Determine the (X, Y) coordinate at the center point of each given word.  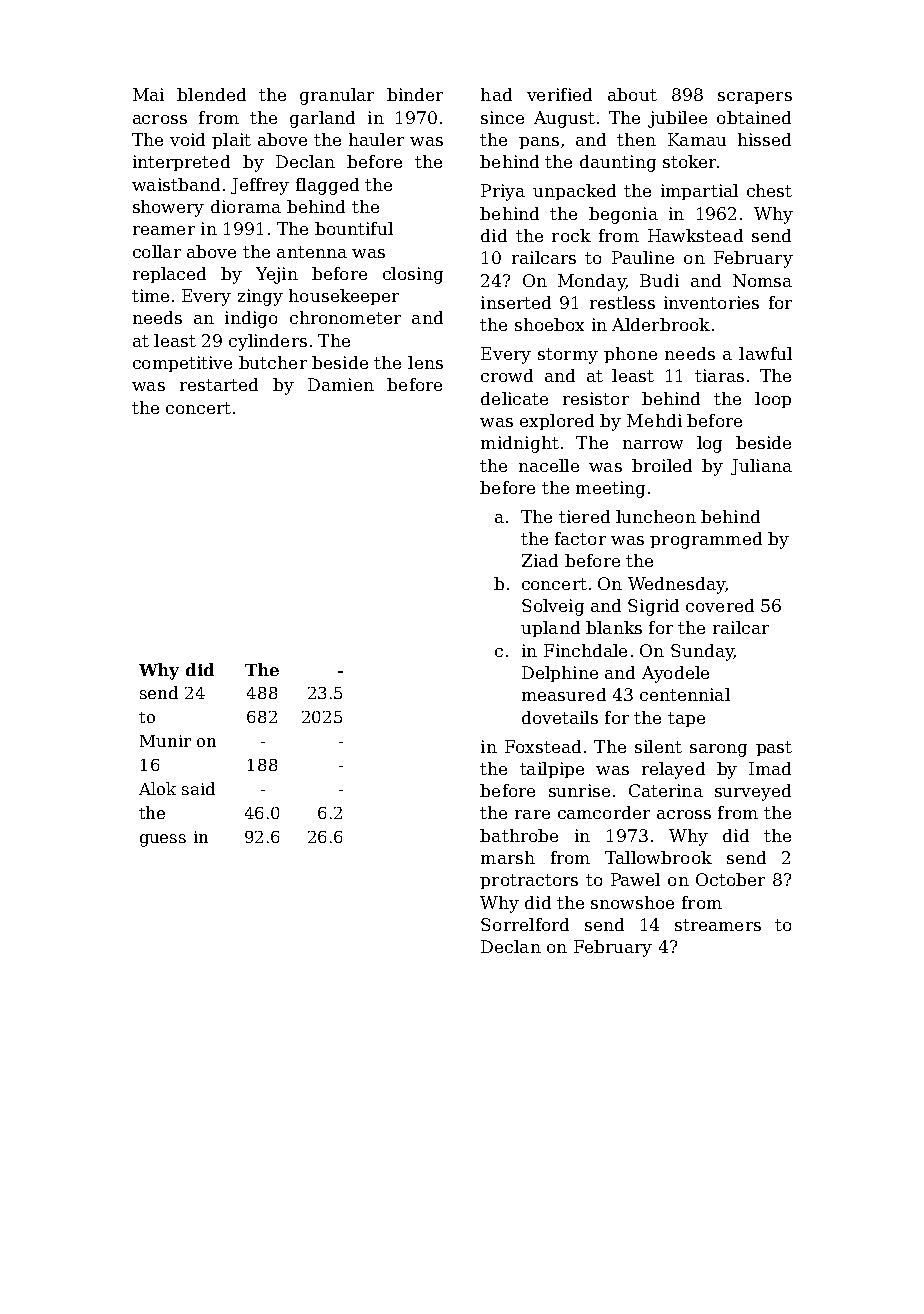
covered (720, 605)
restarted (219, 384)
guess (163, 840)
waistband (176, 184)
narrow (653, 444)
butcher (273, 362)
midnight (520, 444)
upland (550, 629)
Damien (341, 384)
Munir (165, 741)
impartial (699, 192)
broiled (662, 465)
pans (539, 143)
